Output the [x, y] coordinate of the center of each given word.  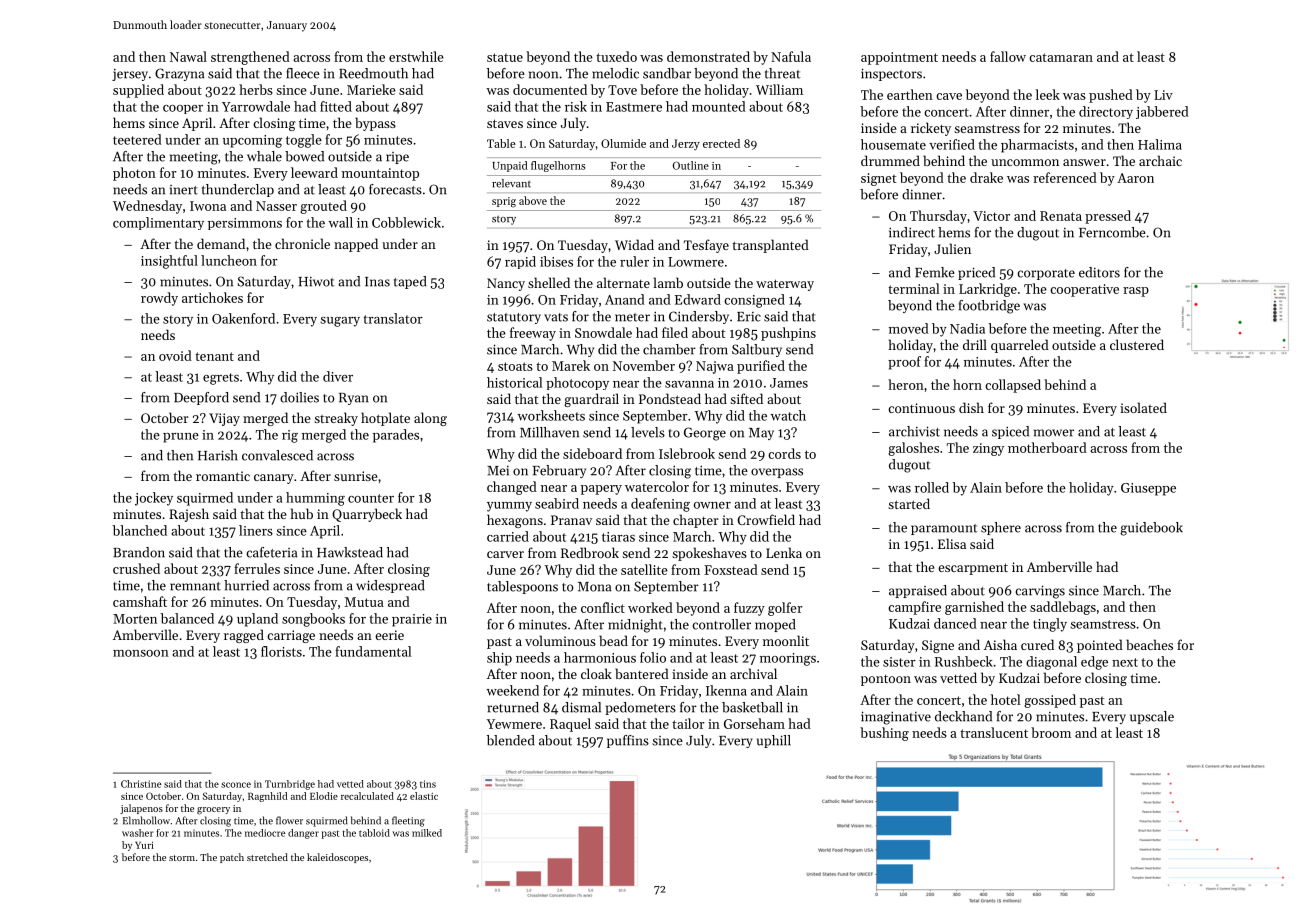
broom [1051, 732]
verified [952, 144]
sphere [1001, 528]
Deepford [201, 398]
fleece [303, 73]
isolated [1143, 407]
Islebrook [687, 453]
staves [505, 123]
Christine [141, 784]
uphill [774, 741]
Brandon [139, 552]
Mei [498, 471]
